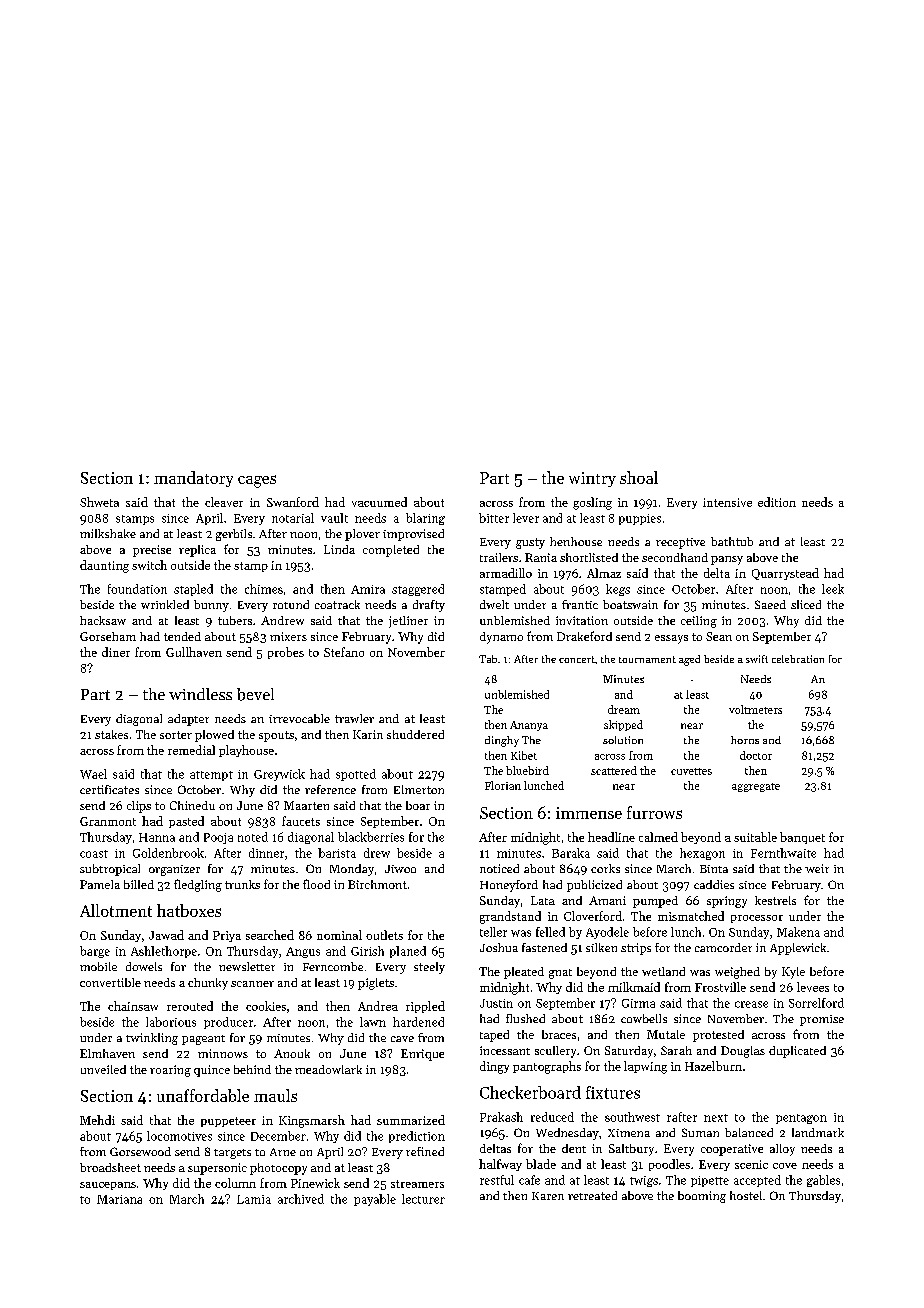 The width and height of the screenshot is (924, 1308). I want to click on Gorsewood, so click(140, 1151).
